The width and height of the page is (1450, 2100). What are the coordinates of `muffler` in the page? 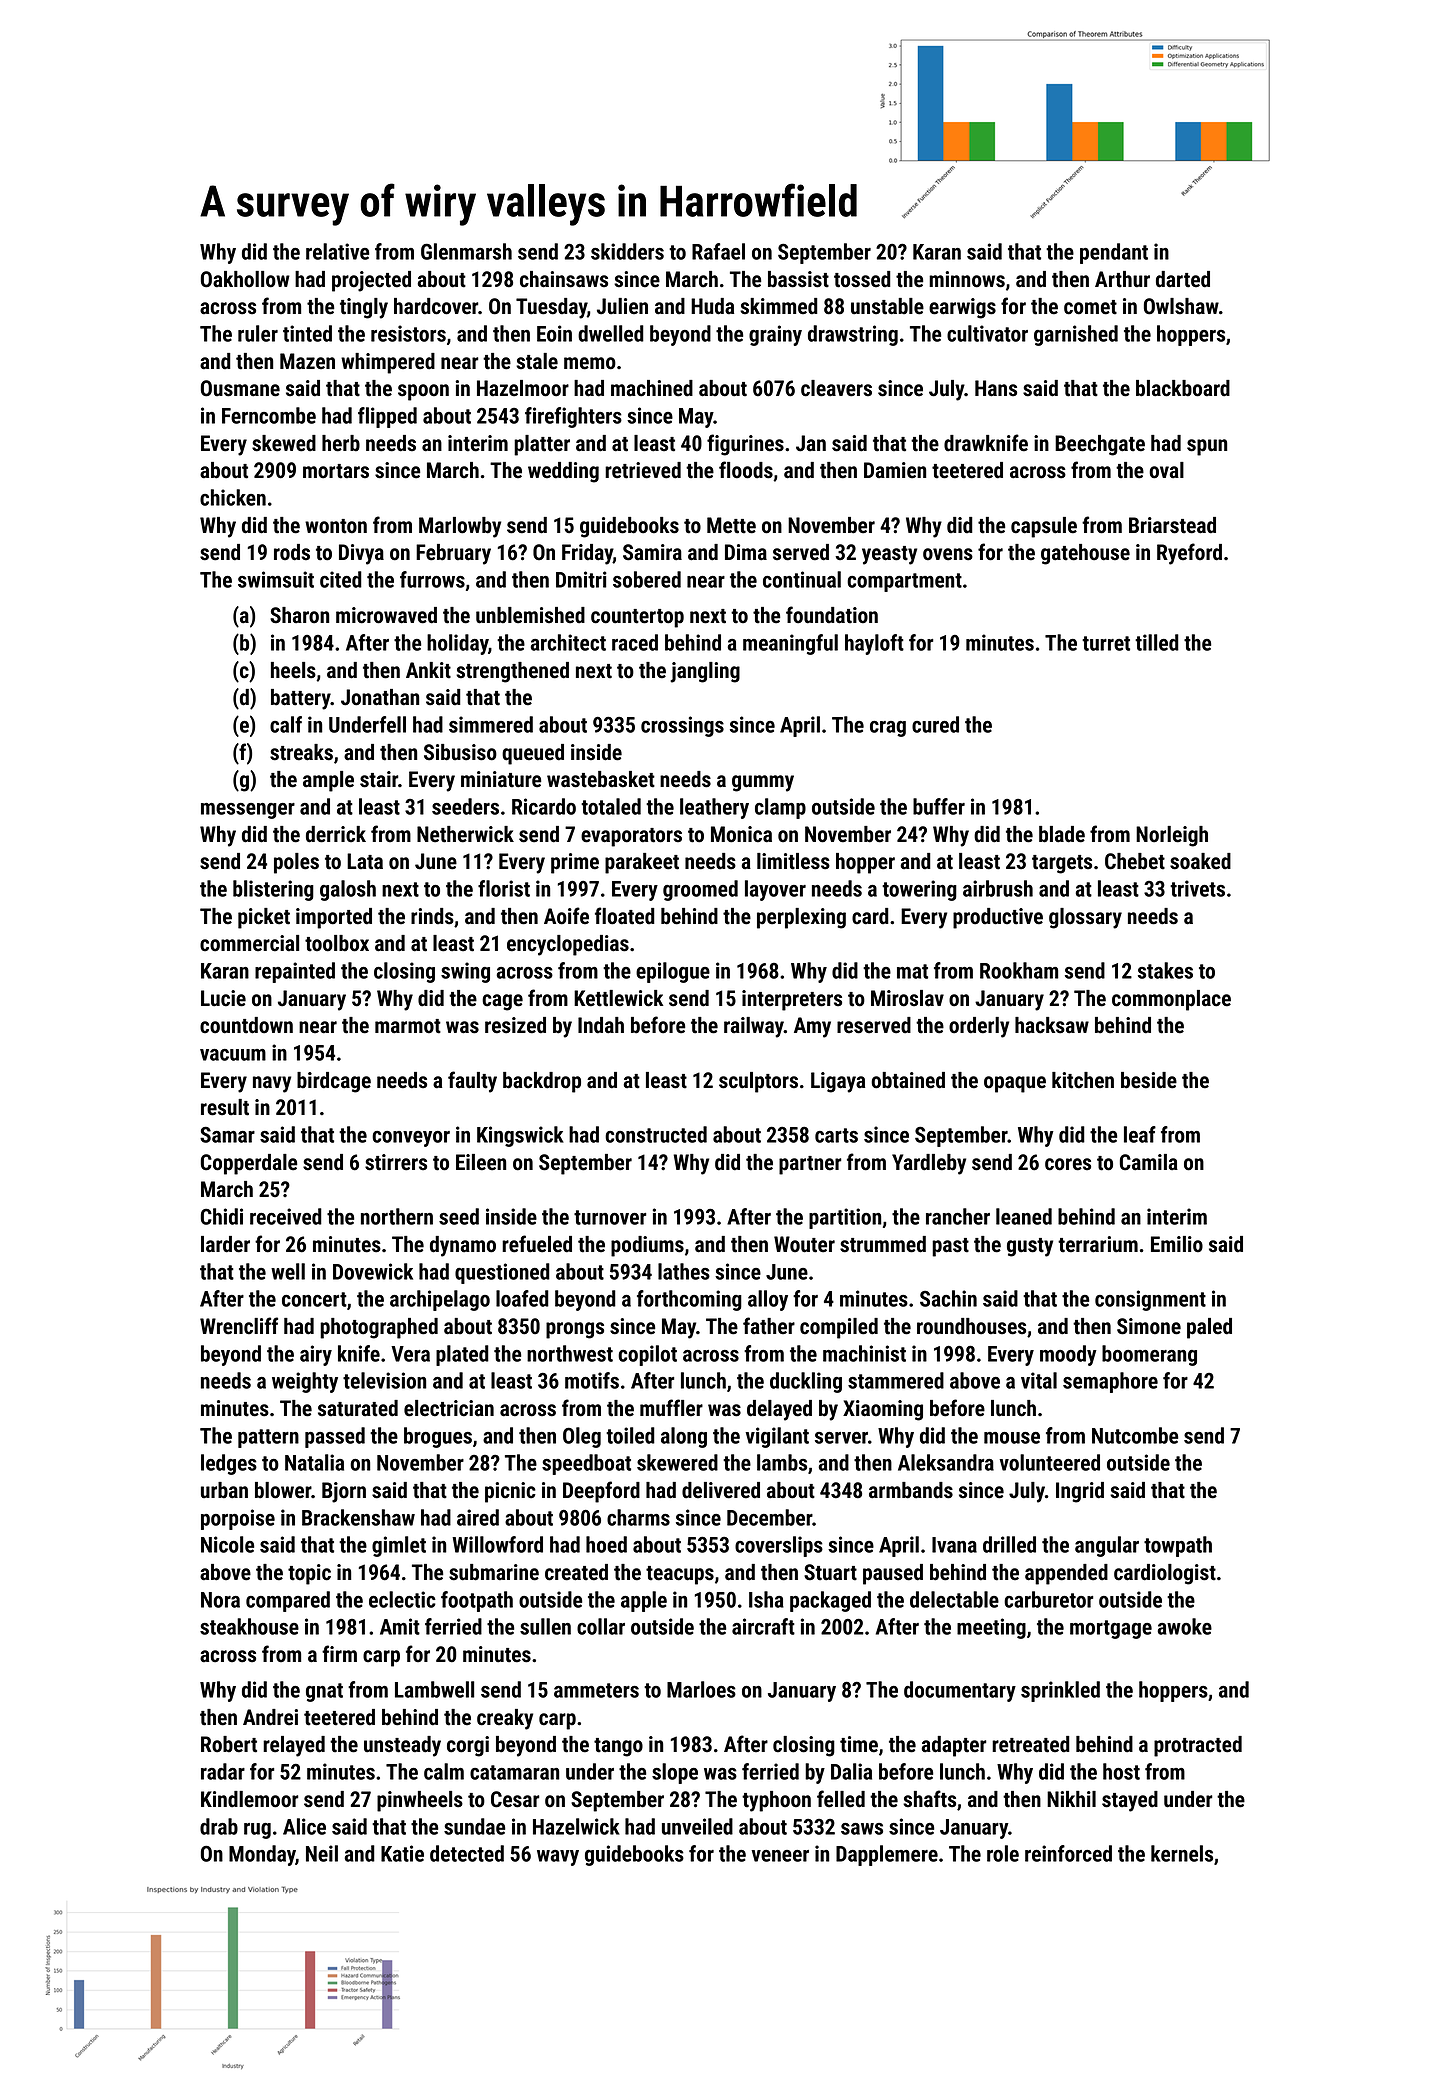 It's located at (671, 1408).
